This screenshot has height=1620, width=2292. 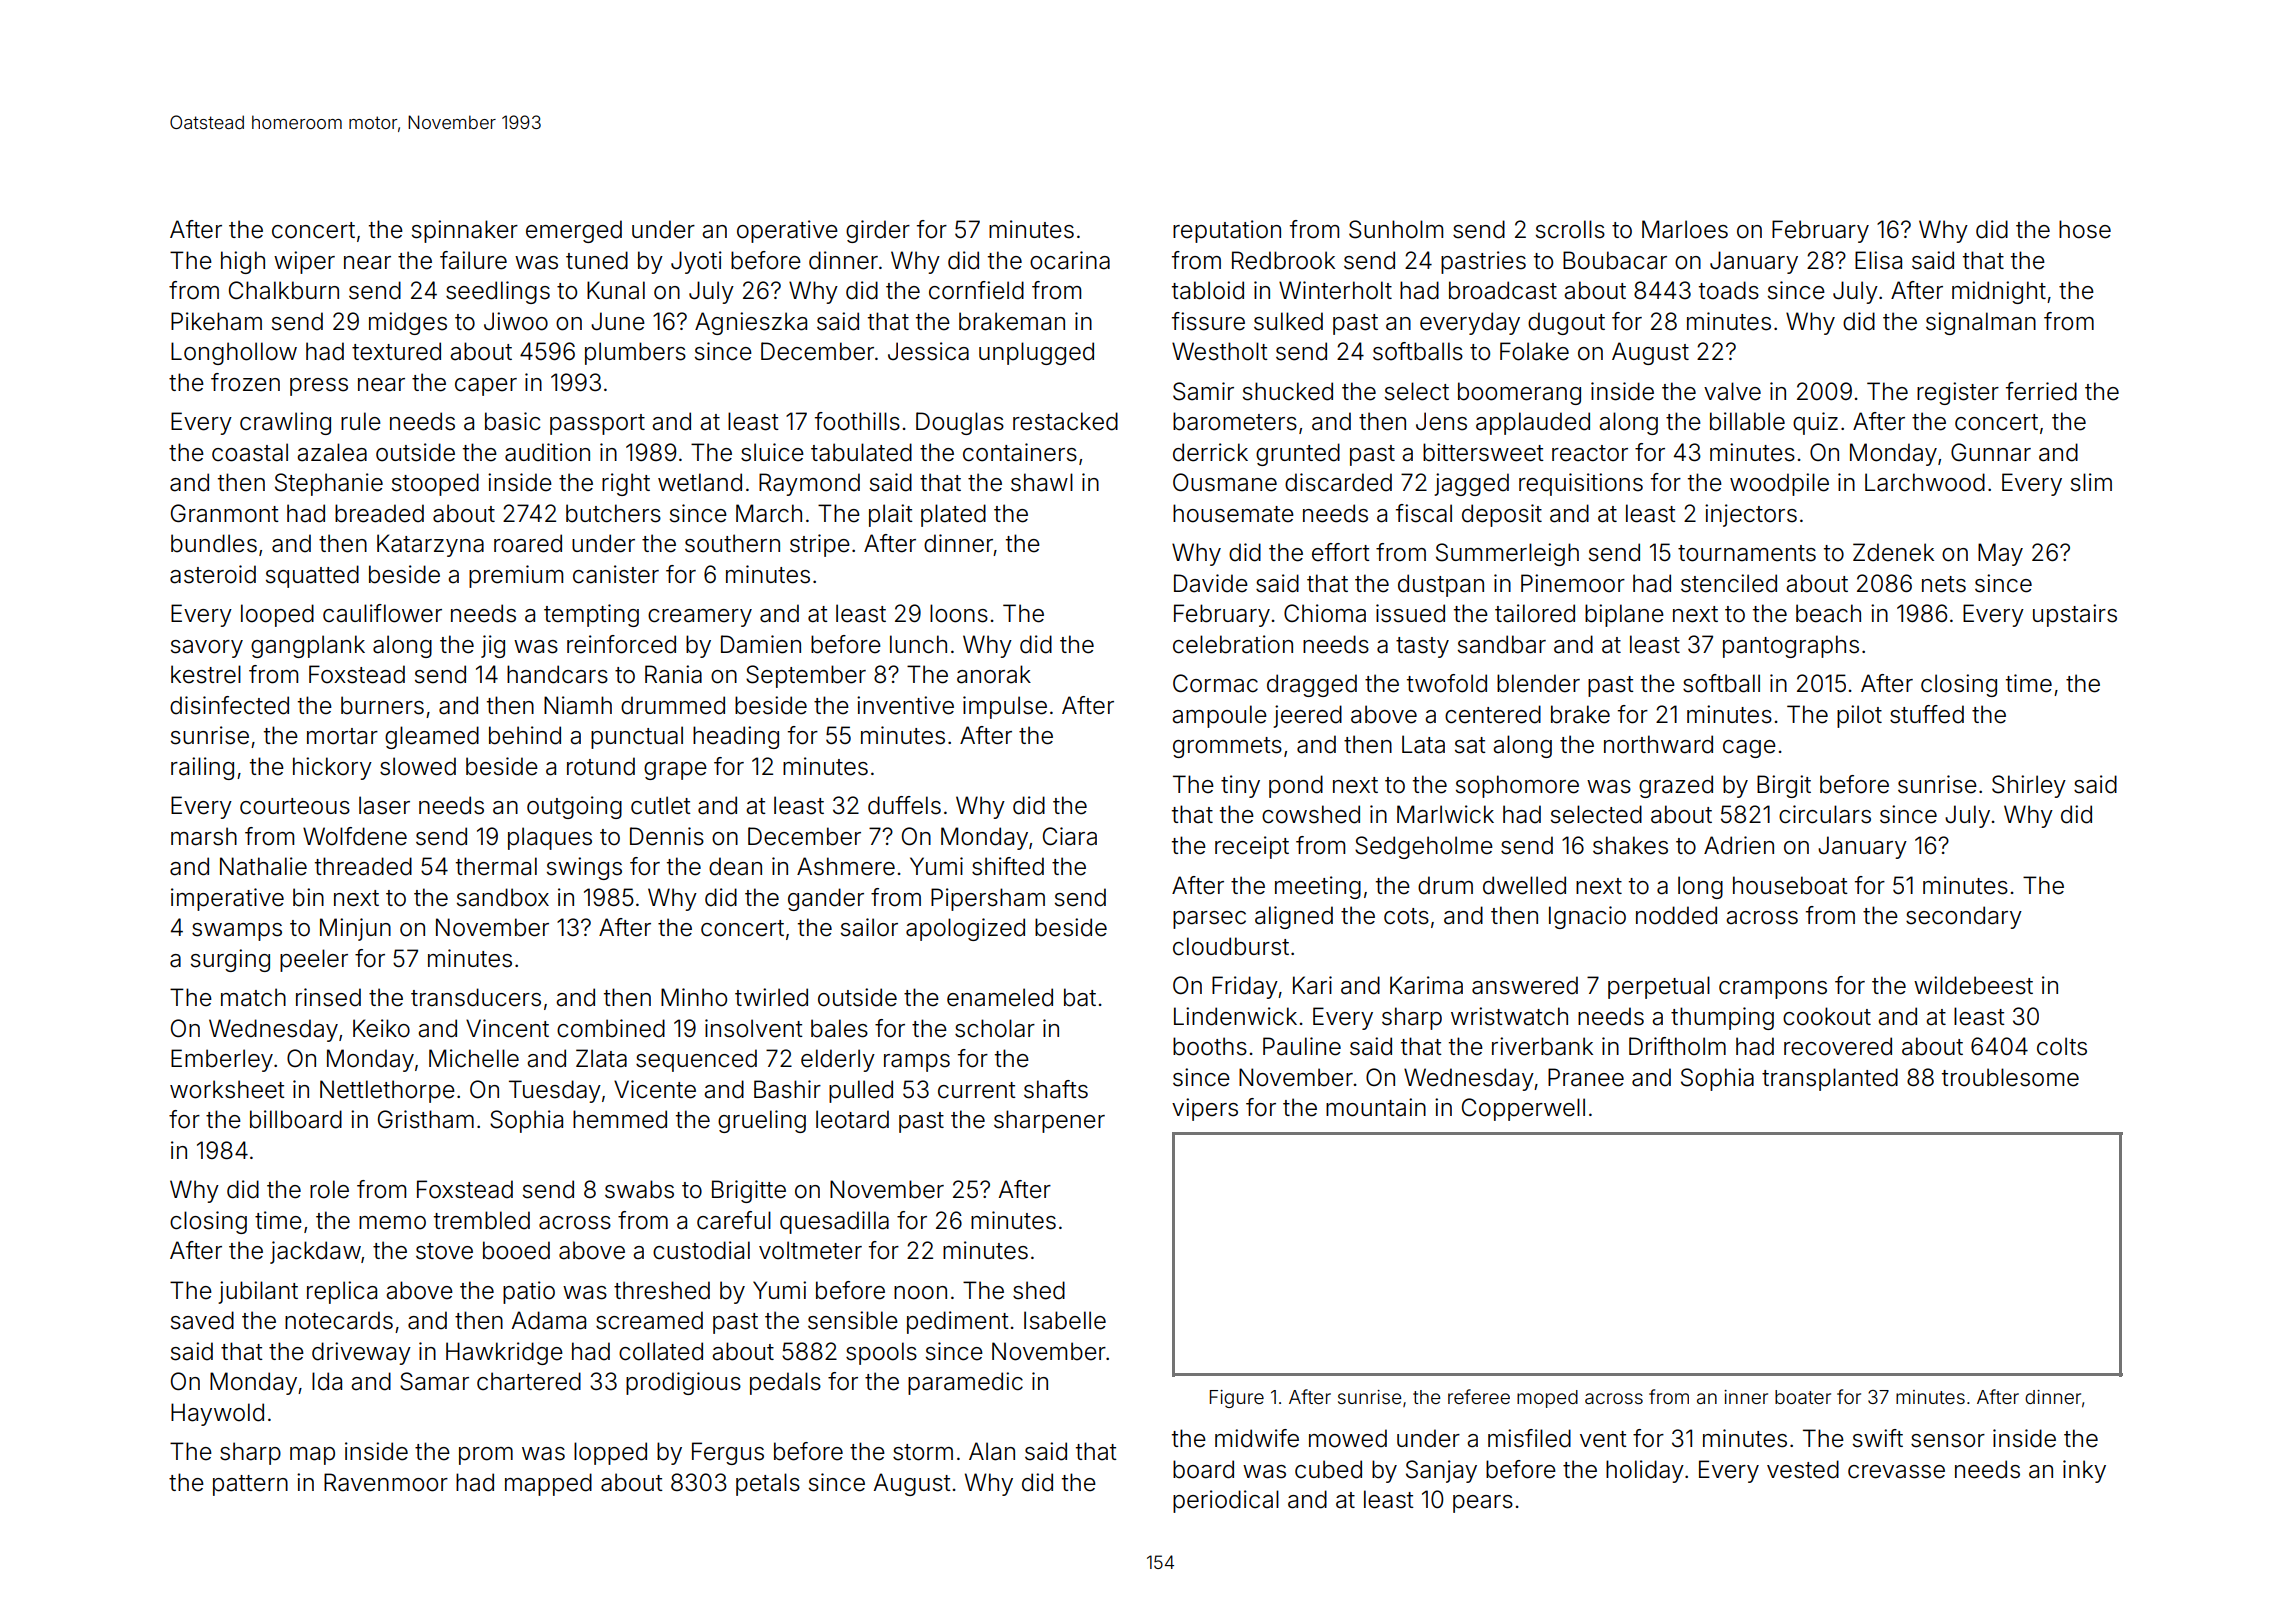 What do you see at coordinates (1827, 1016) in the screenshot?
I see `cookout` at bounding box center [1827, 1016].
